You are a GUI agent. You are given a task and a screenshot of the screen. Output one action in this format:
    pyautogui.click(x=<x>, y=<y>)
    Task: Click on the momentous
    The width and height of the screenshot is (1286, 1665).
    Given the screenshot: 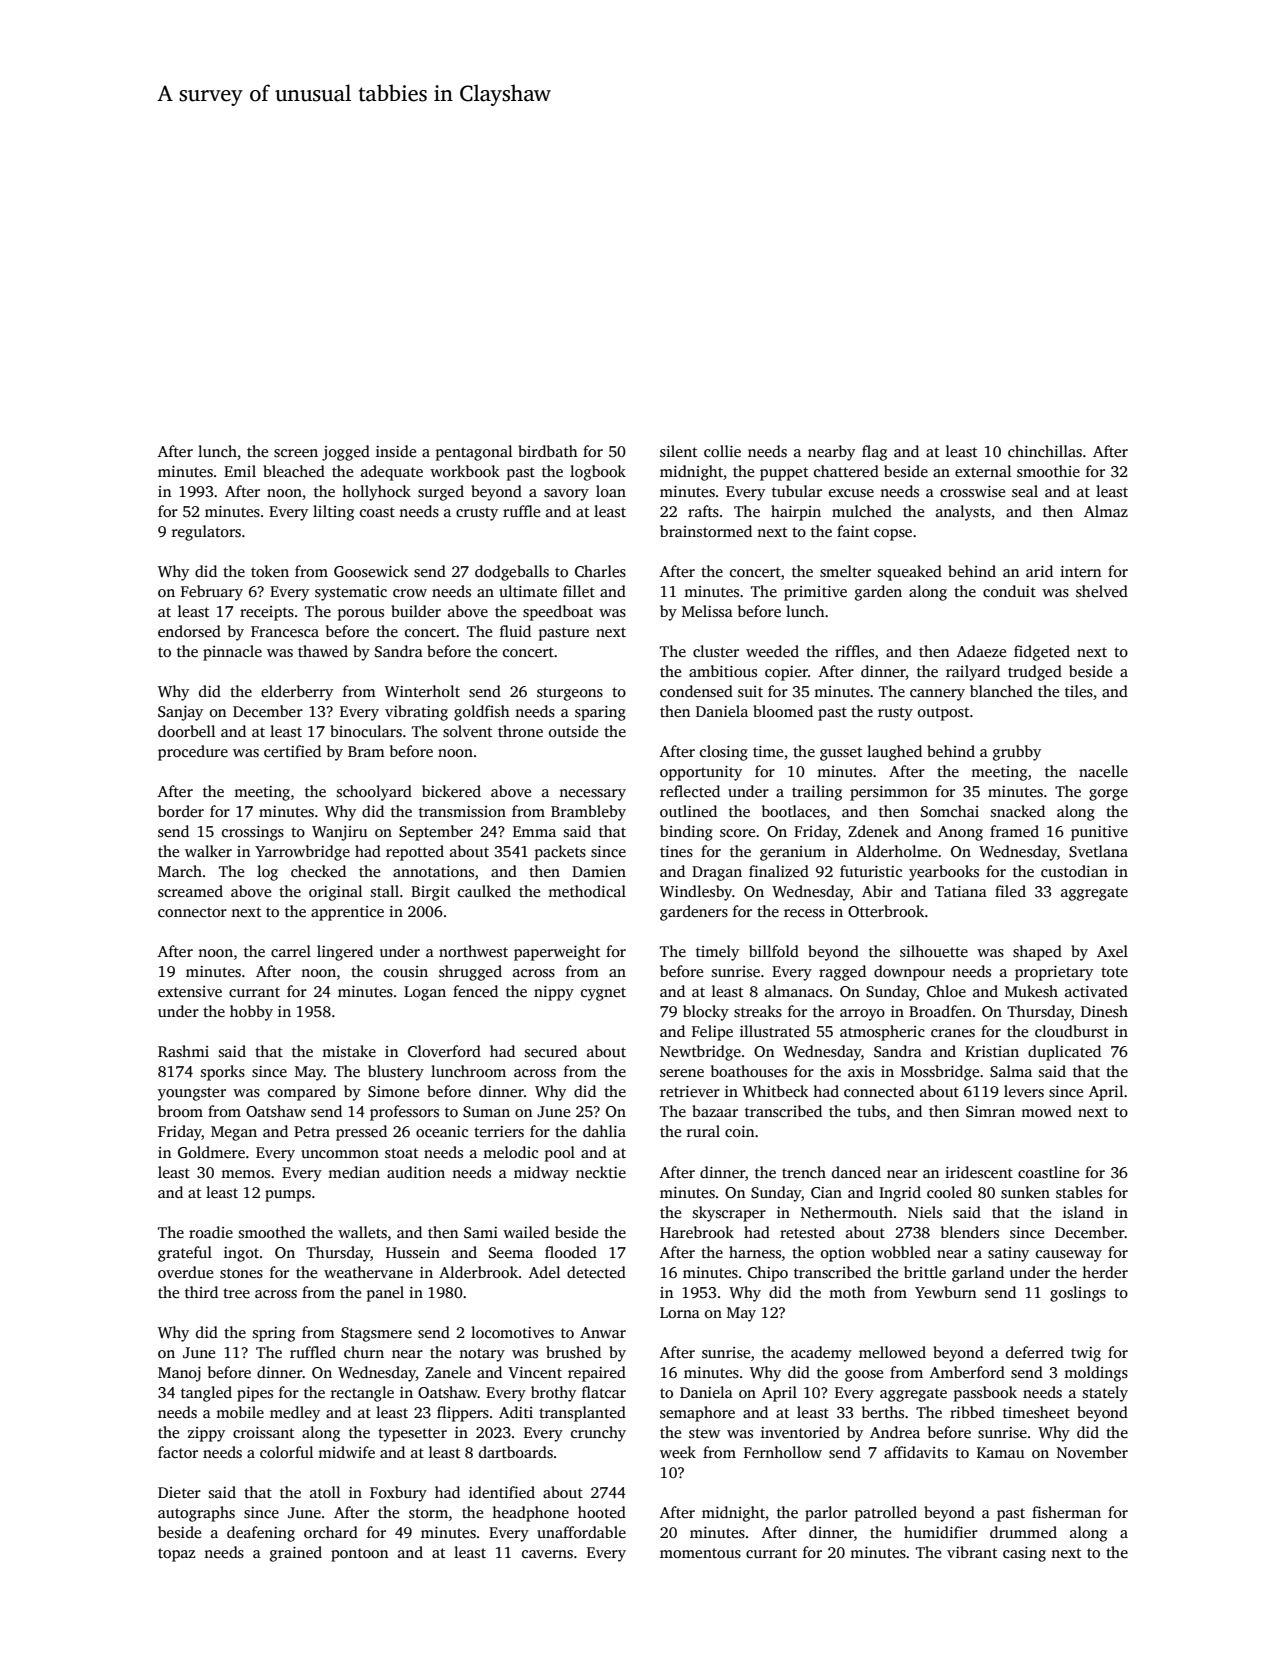 What is the action you would take?
    pyautogui.click(x=700, y=1553)
